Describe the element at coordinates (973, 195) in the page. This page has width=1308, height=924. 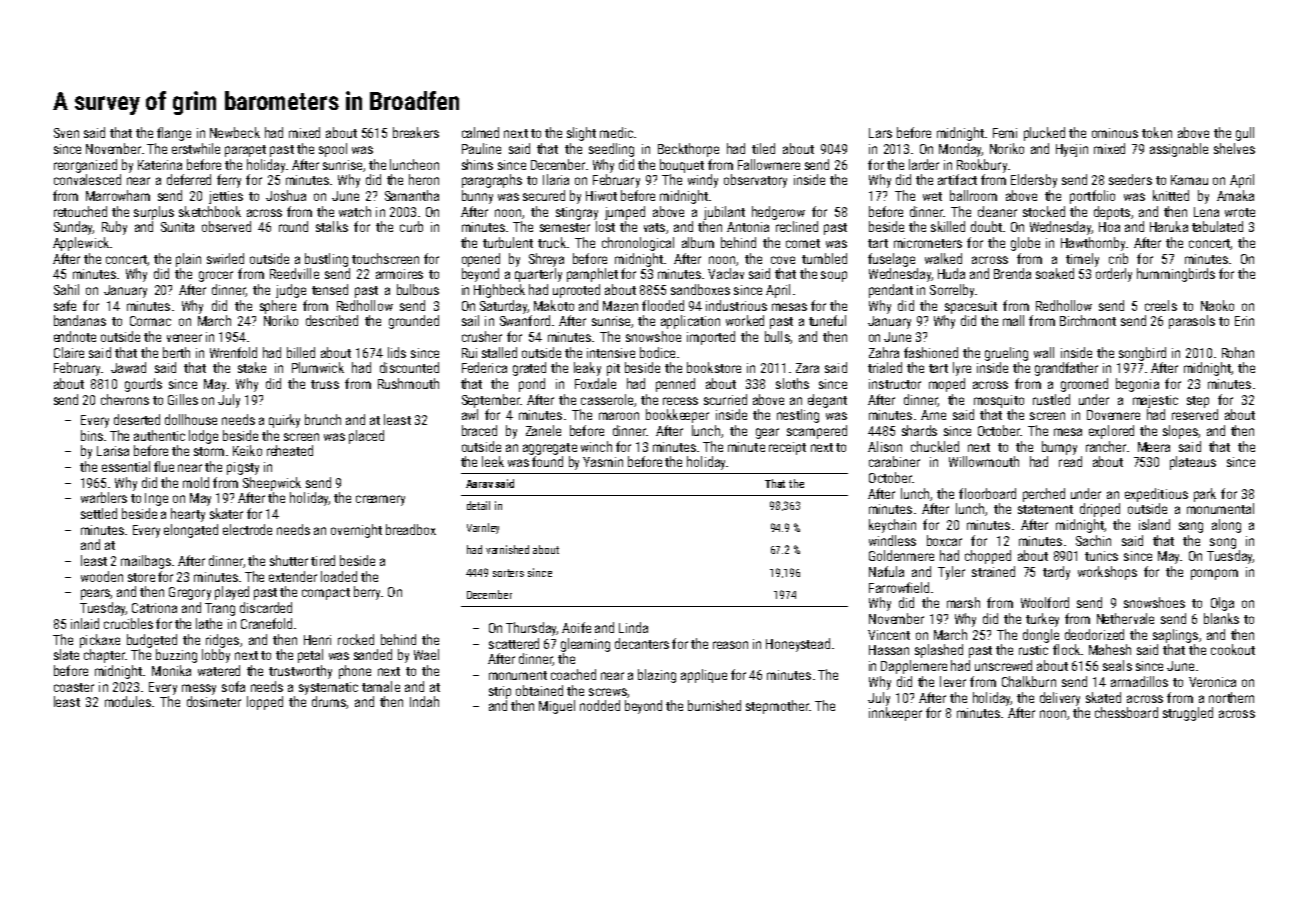
I see `ballroom` at that location.
